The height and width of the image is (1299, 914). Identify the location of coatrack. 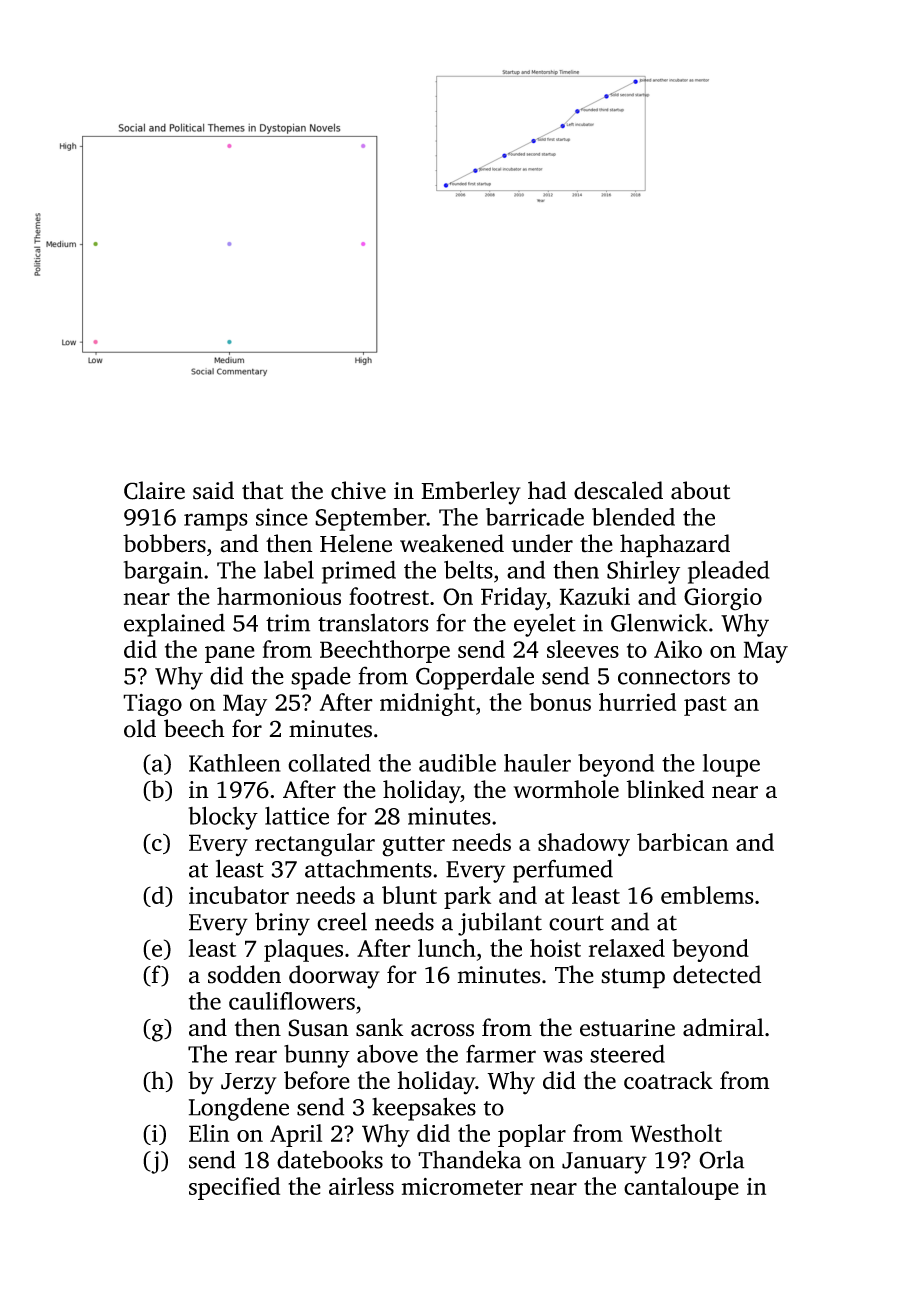
(668, 1080).
